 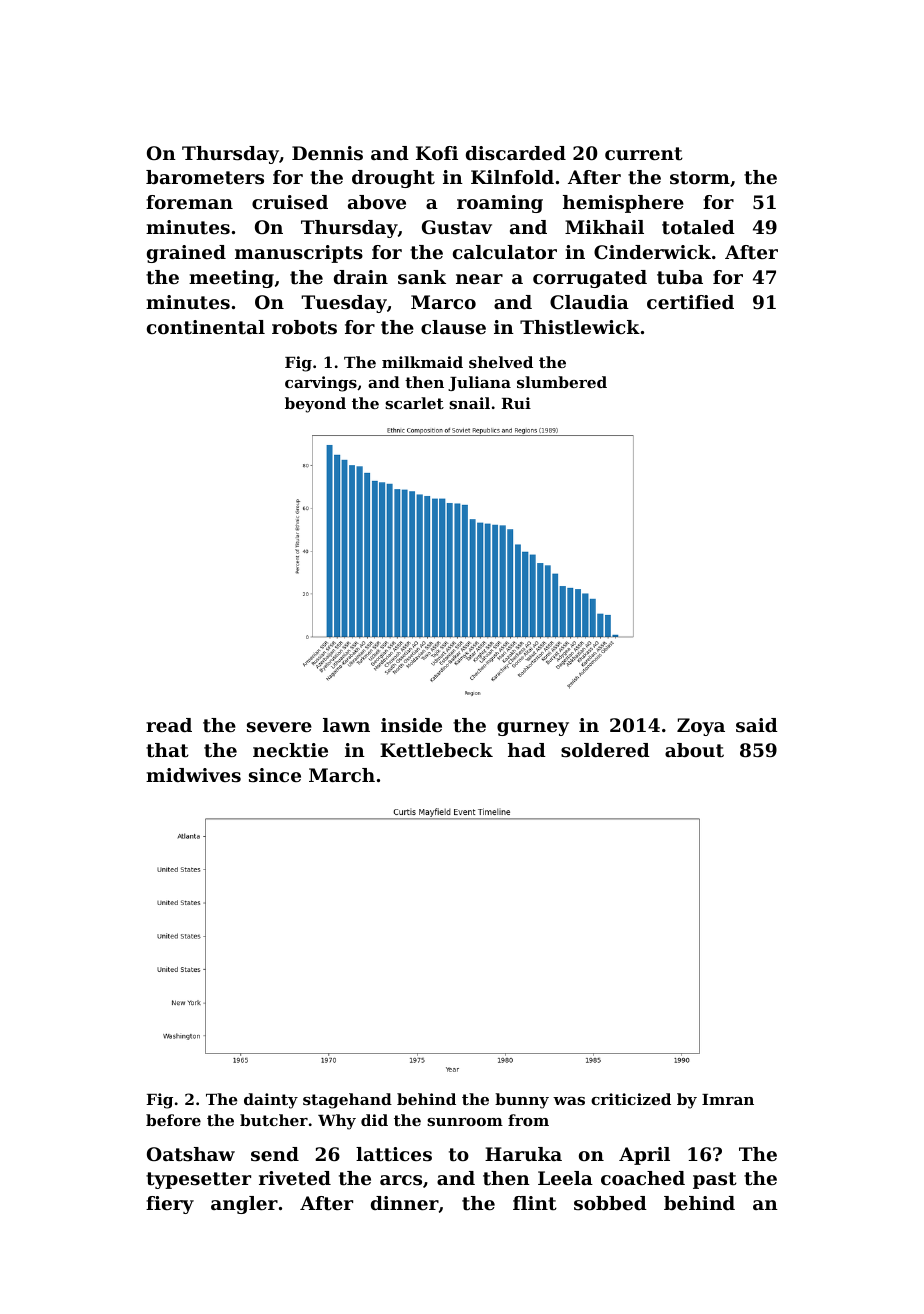 What do you see at coordinates (535, 1203) in the image?
I see `flint` at bounding box center [535, 1203].
